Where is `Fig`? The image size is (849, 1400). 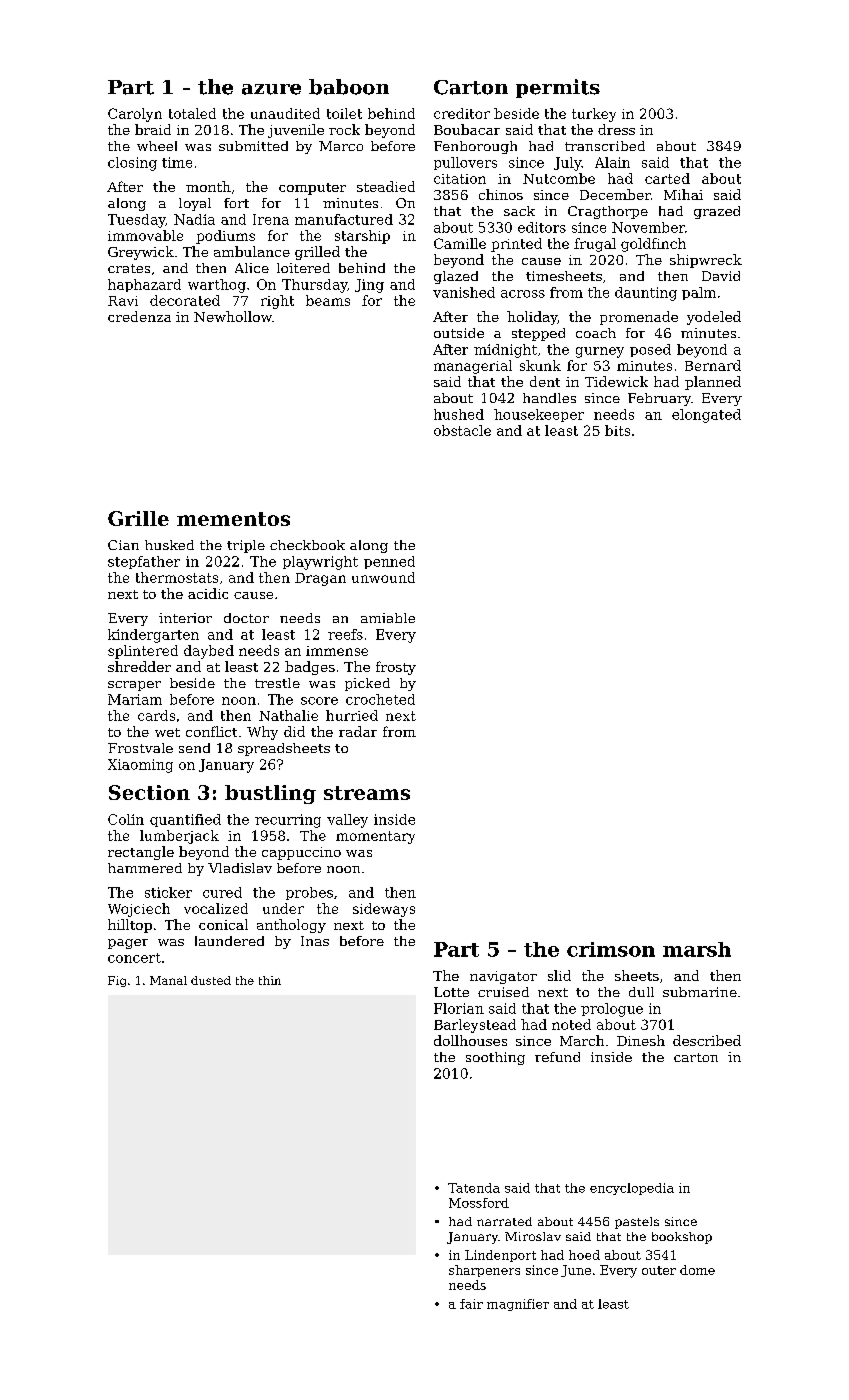 Fig is located at coordinates (117, 981).
